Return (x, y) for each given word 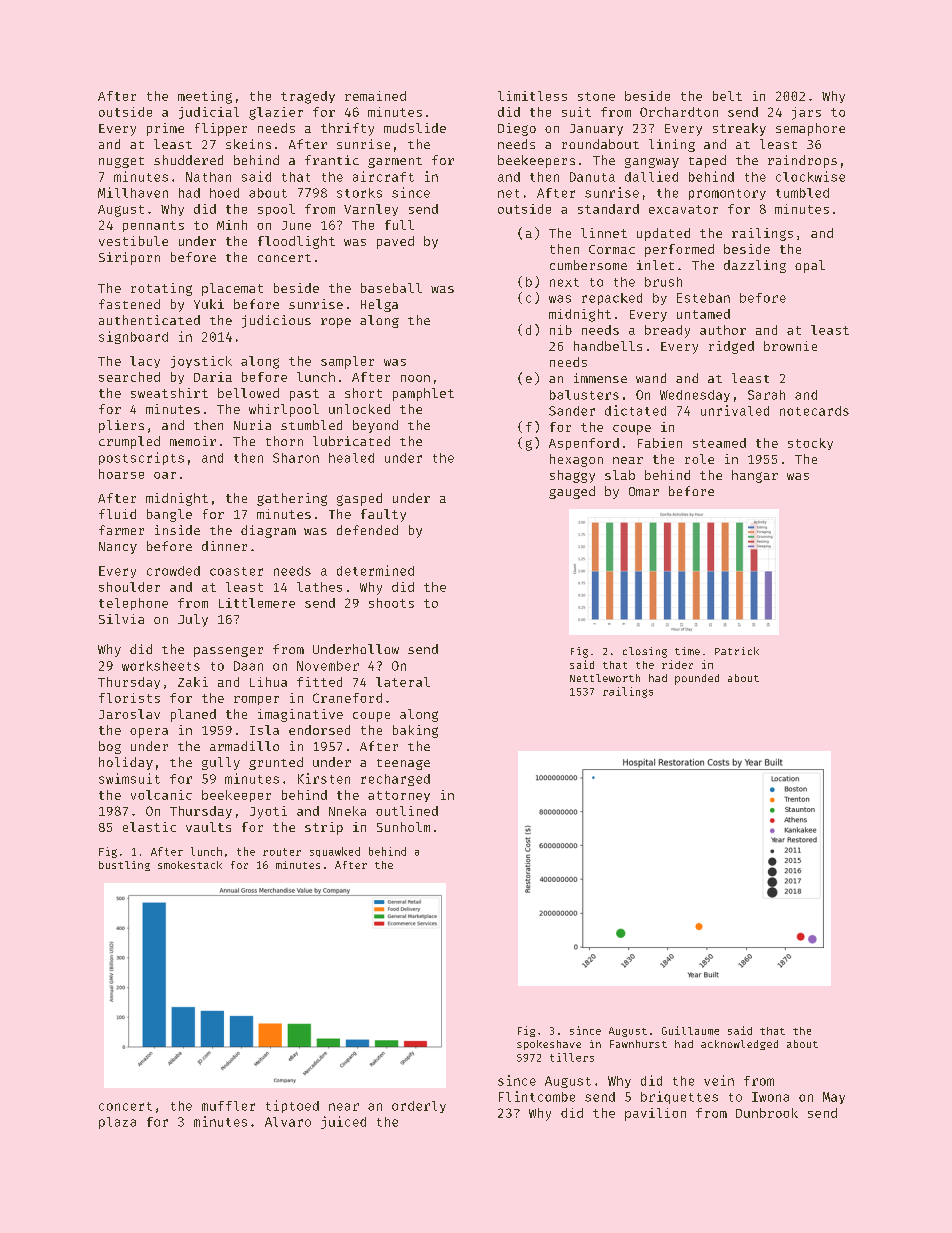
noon (415, 378)
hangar (755, 476)
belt (727, 96)
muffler (228, 1106)
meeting (205, 97)
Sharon (296, 458)
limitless (532, 96)
